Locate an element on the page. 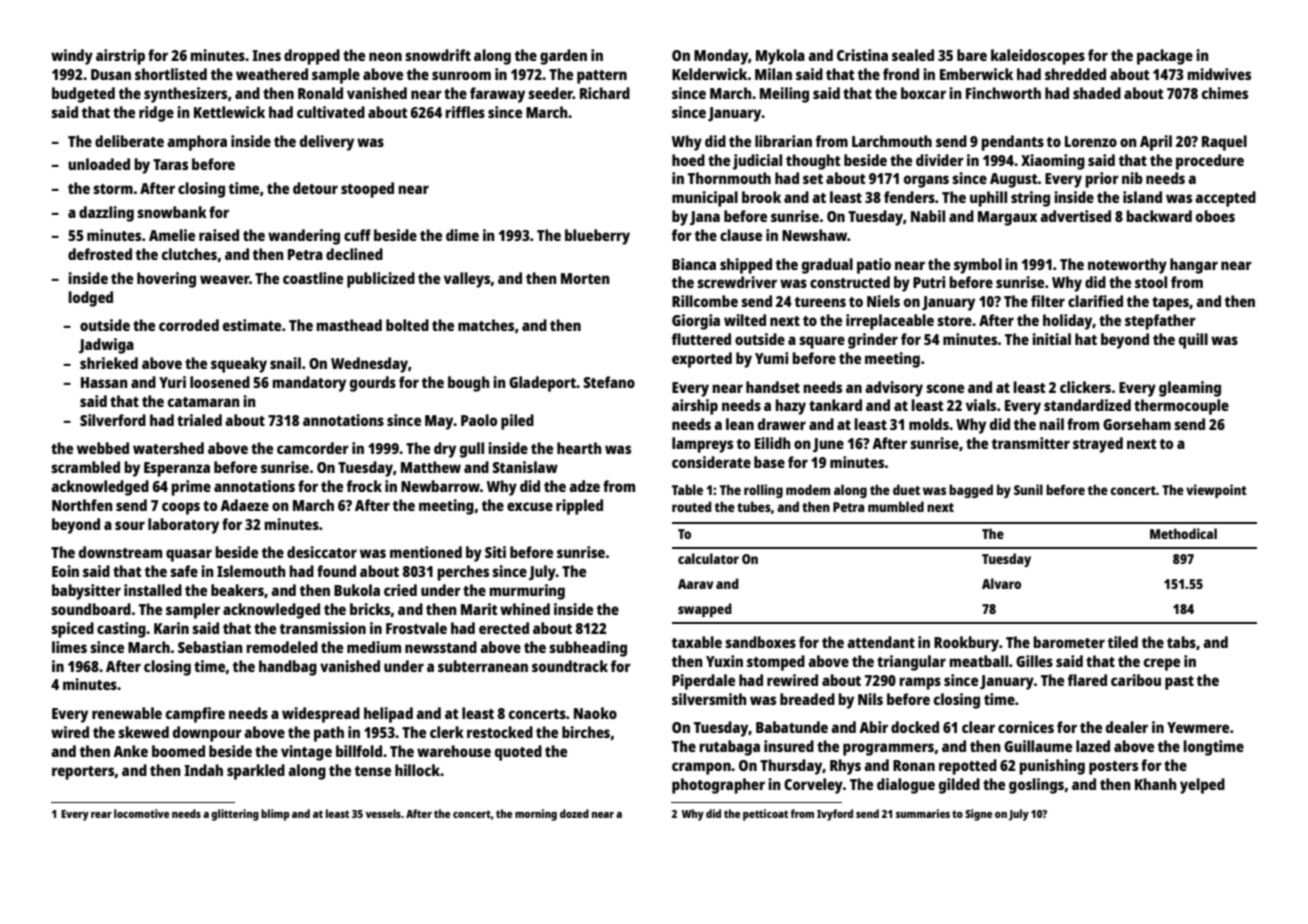 The height and width of the page is (924, 1308). matches is located at coordinates (486, 325).
